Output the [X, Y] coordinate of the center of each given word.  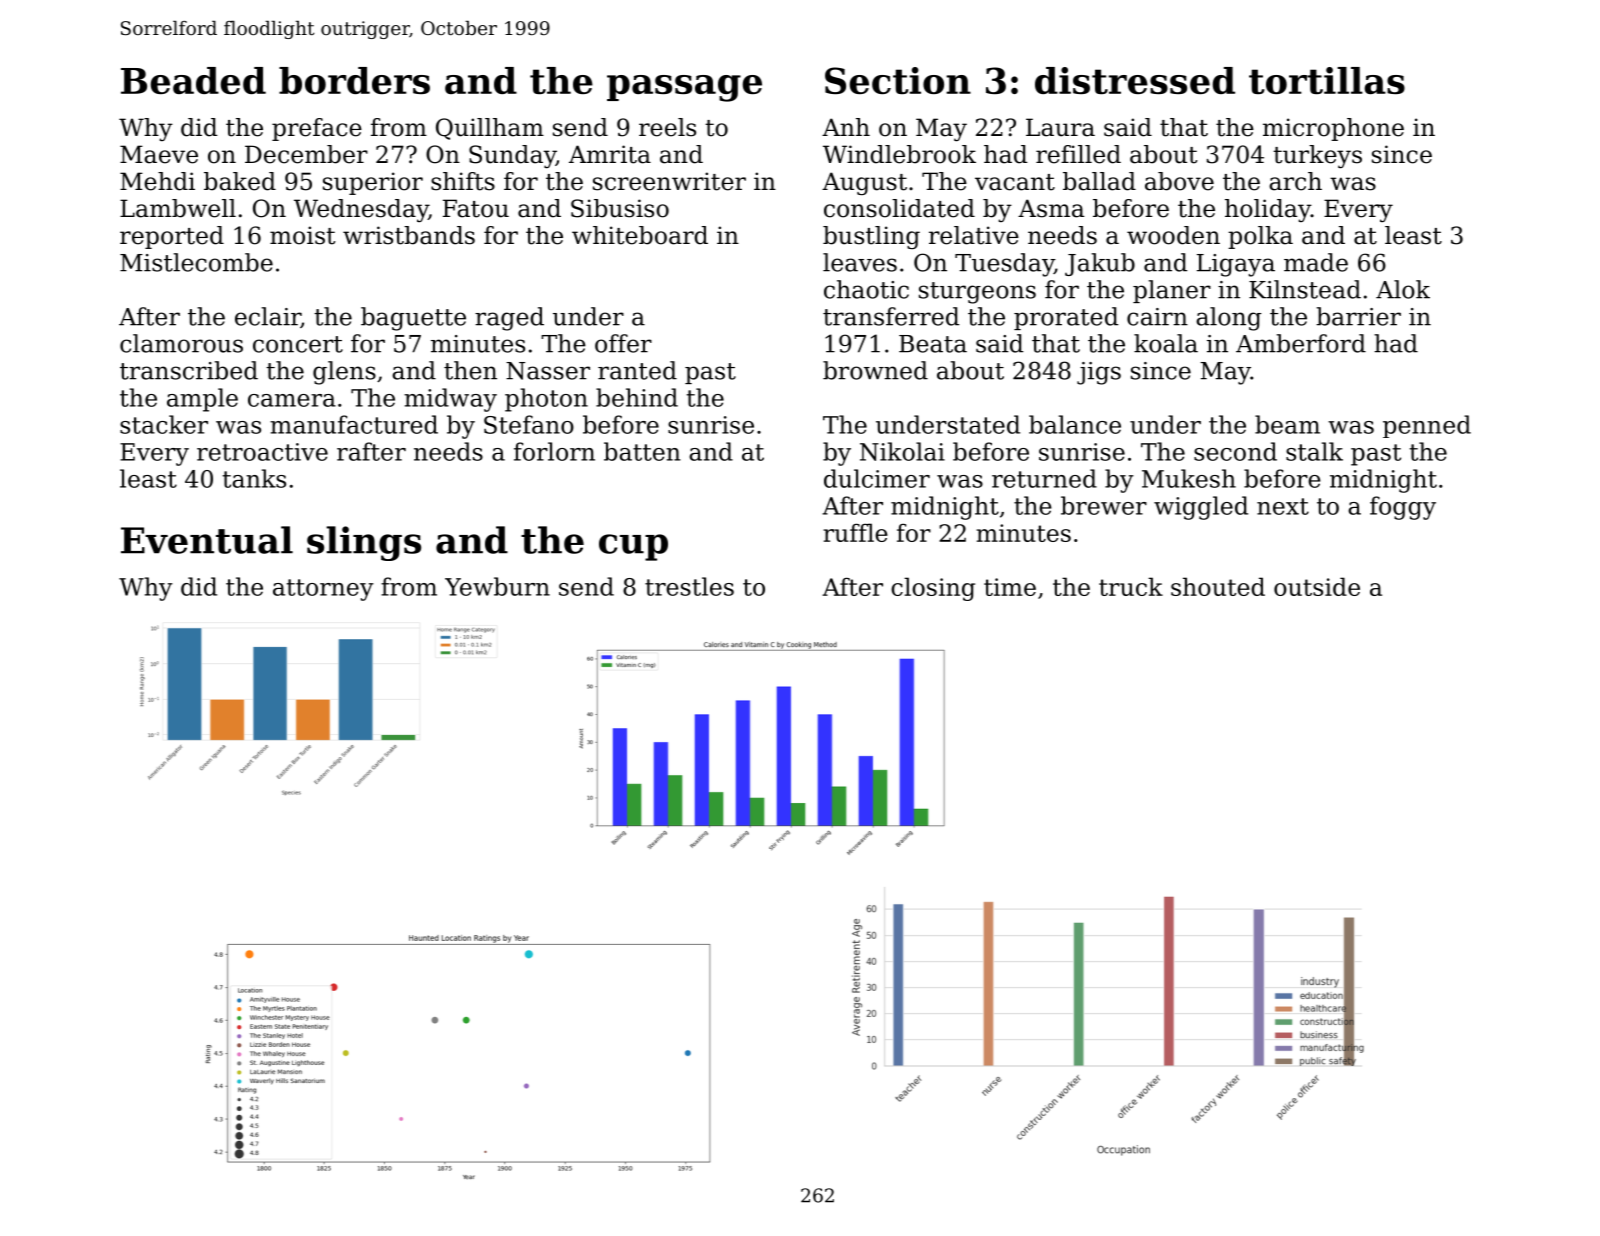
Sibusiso [620, 208]
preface [317, 129]
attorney [323, 590]
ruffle [855, 532]
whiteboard [640, 235]
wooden [1173, 235]
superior [373, 183]
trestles [689, 586]
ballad [1099, 181]
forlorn [554, 451]
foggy [1403, 508]
